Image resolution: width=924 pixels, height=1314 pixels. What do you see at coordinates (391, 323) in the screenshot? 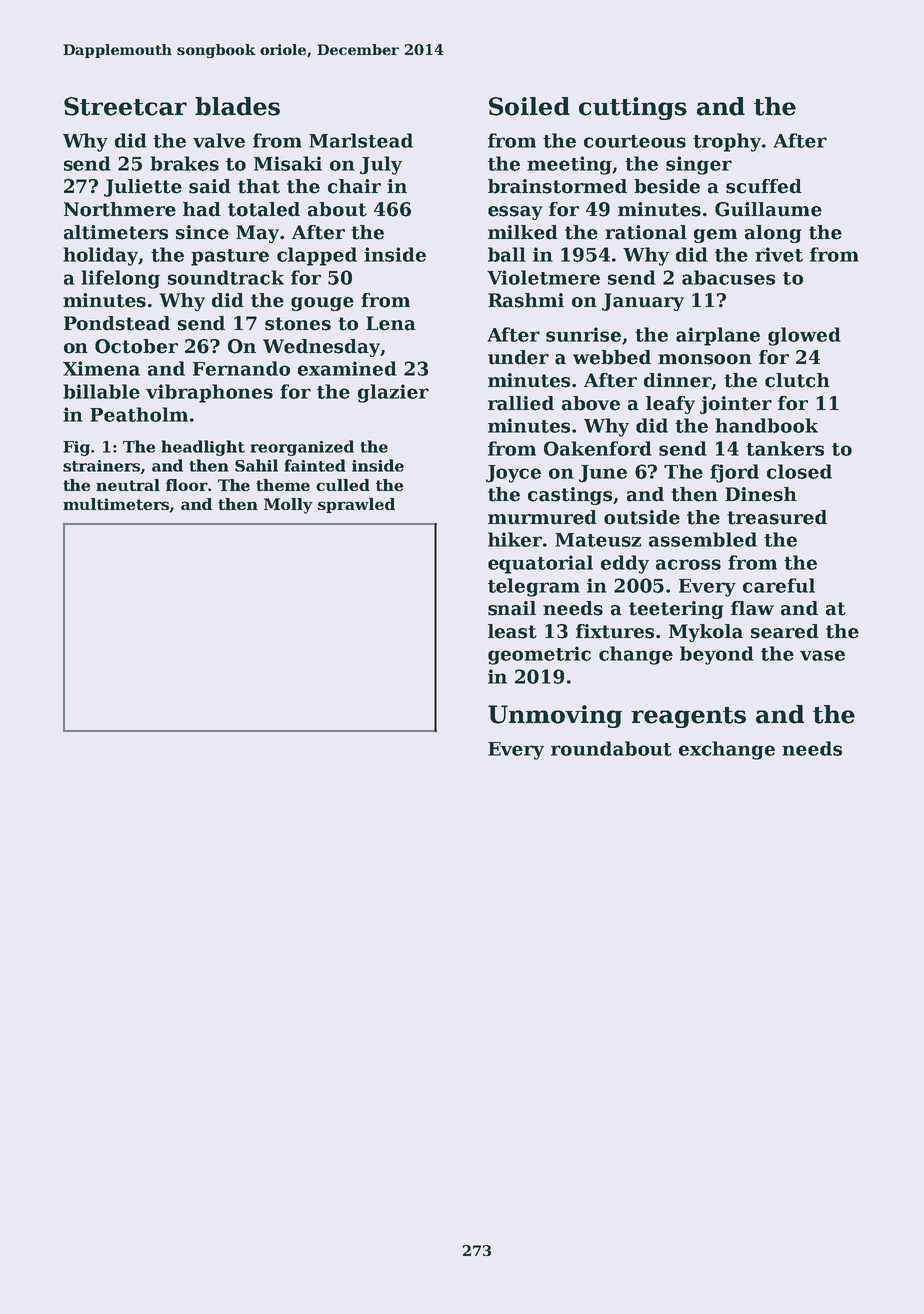
I see `Lena` at bounding box center [391, 323].
